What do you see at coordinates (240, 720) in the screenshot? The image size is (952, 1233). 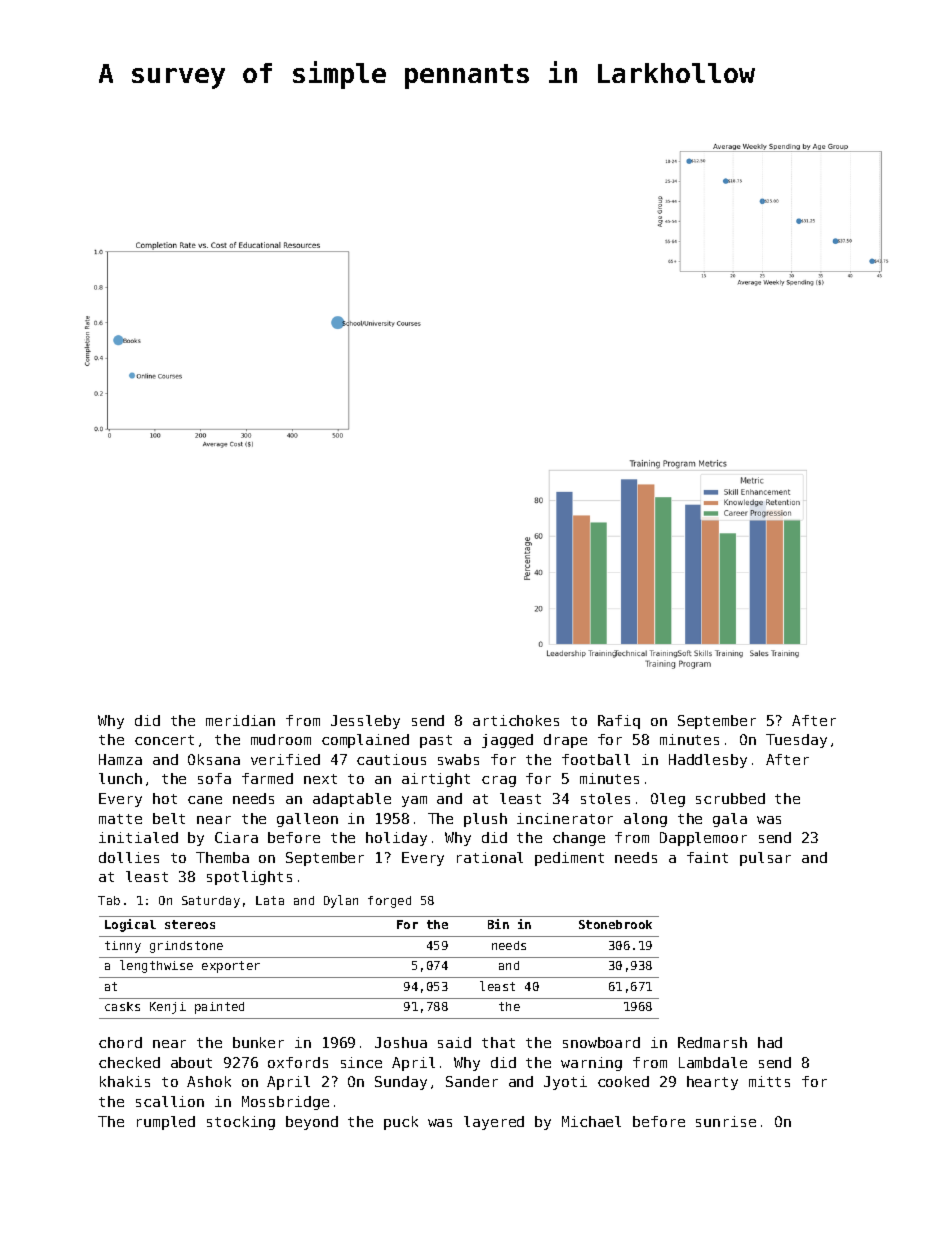 I see `meridian` at bounding box center [240, 720].
